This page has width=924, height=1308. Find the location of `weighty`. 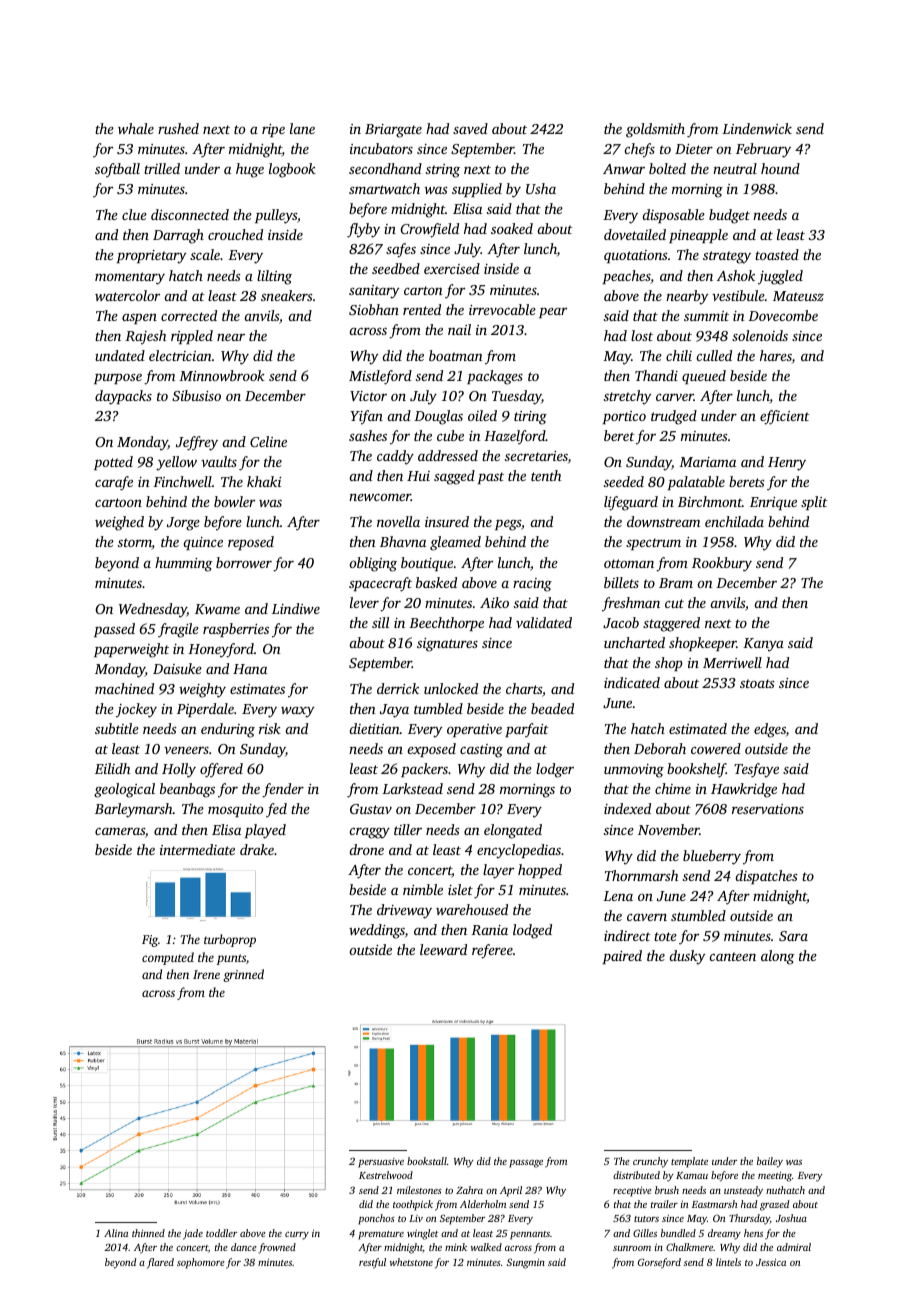

weighty is located at coordinates (202, 690).
